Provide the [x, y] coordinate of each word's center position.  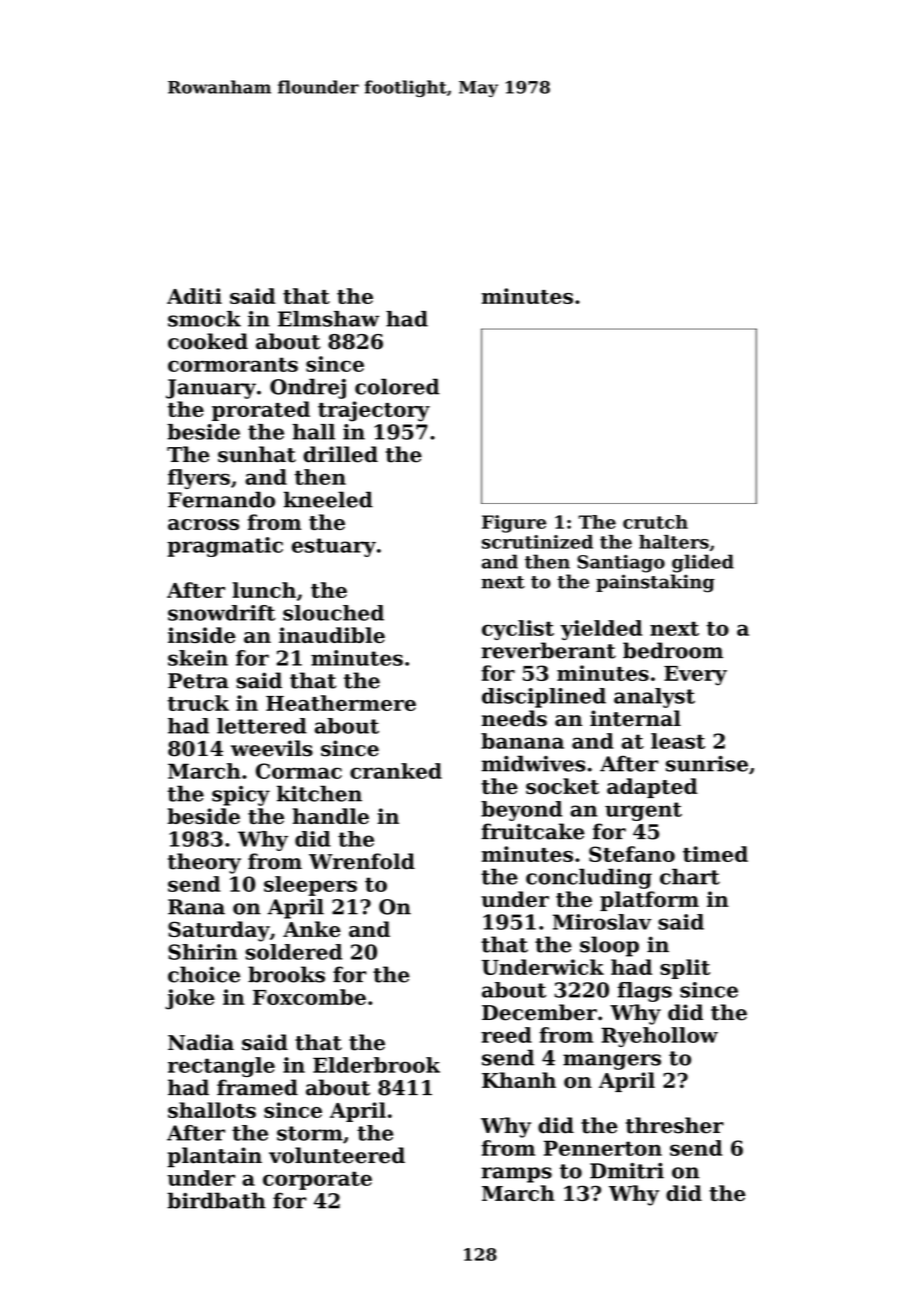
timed [715, 854]
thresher [675, 1125]
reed [506, 1035]
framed [257, 1087]
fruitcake [533, 831]
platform [649, 901]
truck [198, 703]
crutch [655, 522]
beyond [521, 811]
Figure [514, 524]
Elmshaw [328, 319]
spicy [241, 796]
